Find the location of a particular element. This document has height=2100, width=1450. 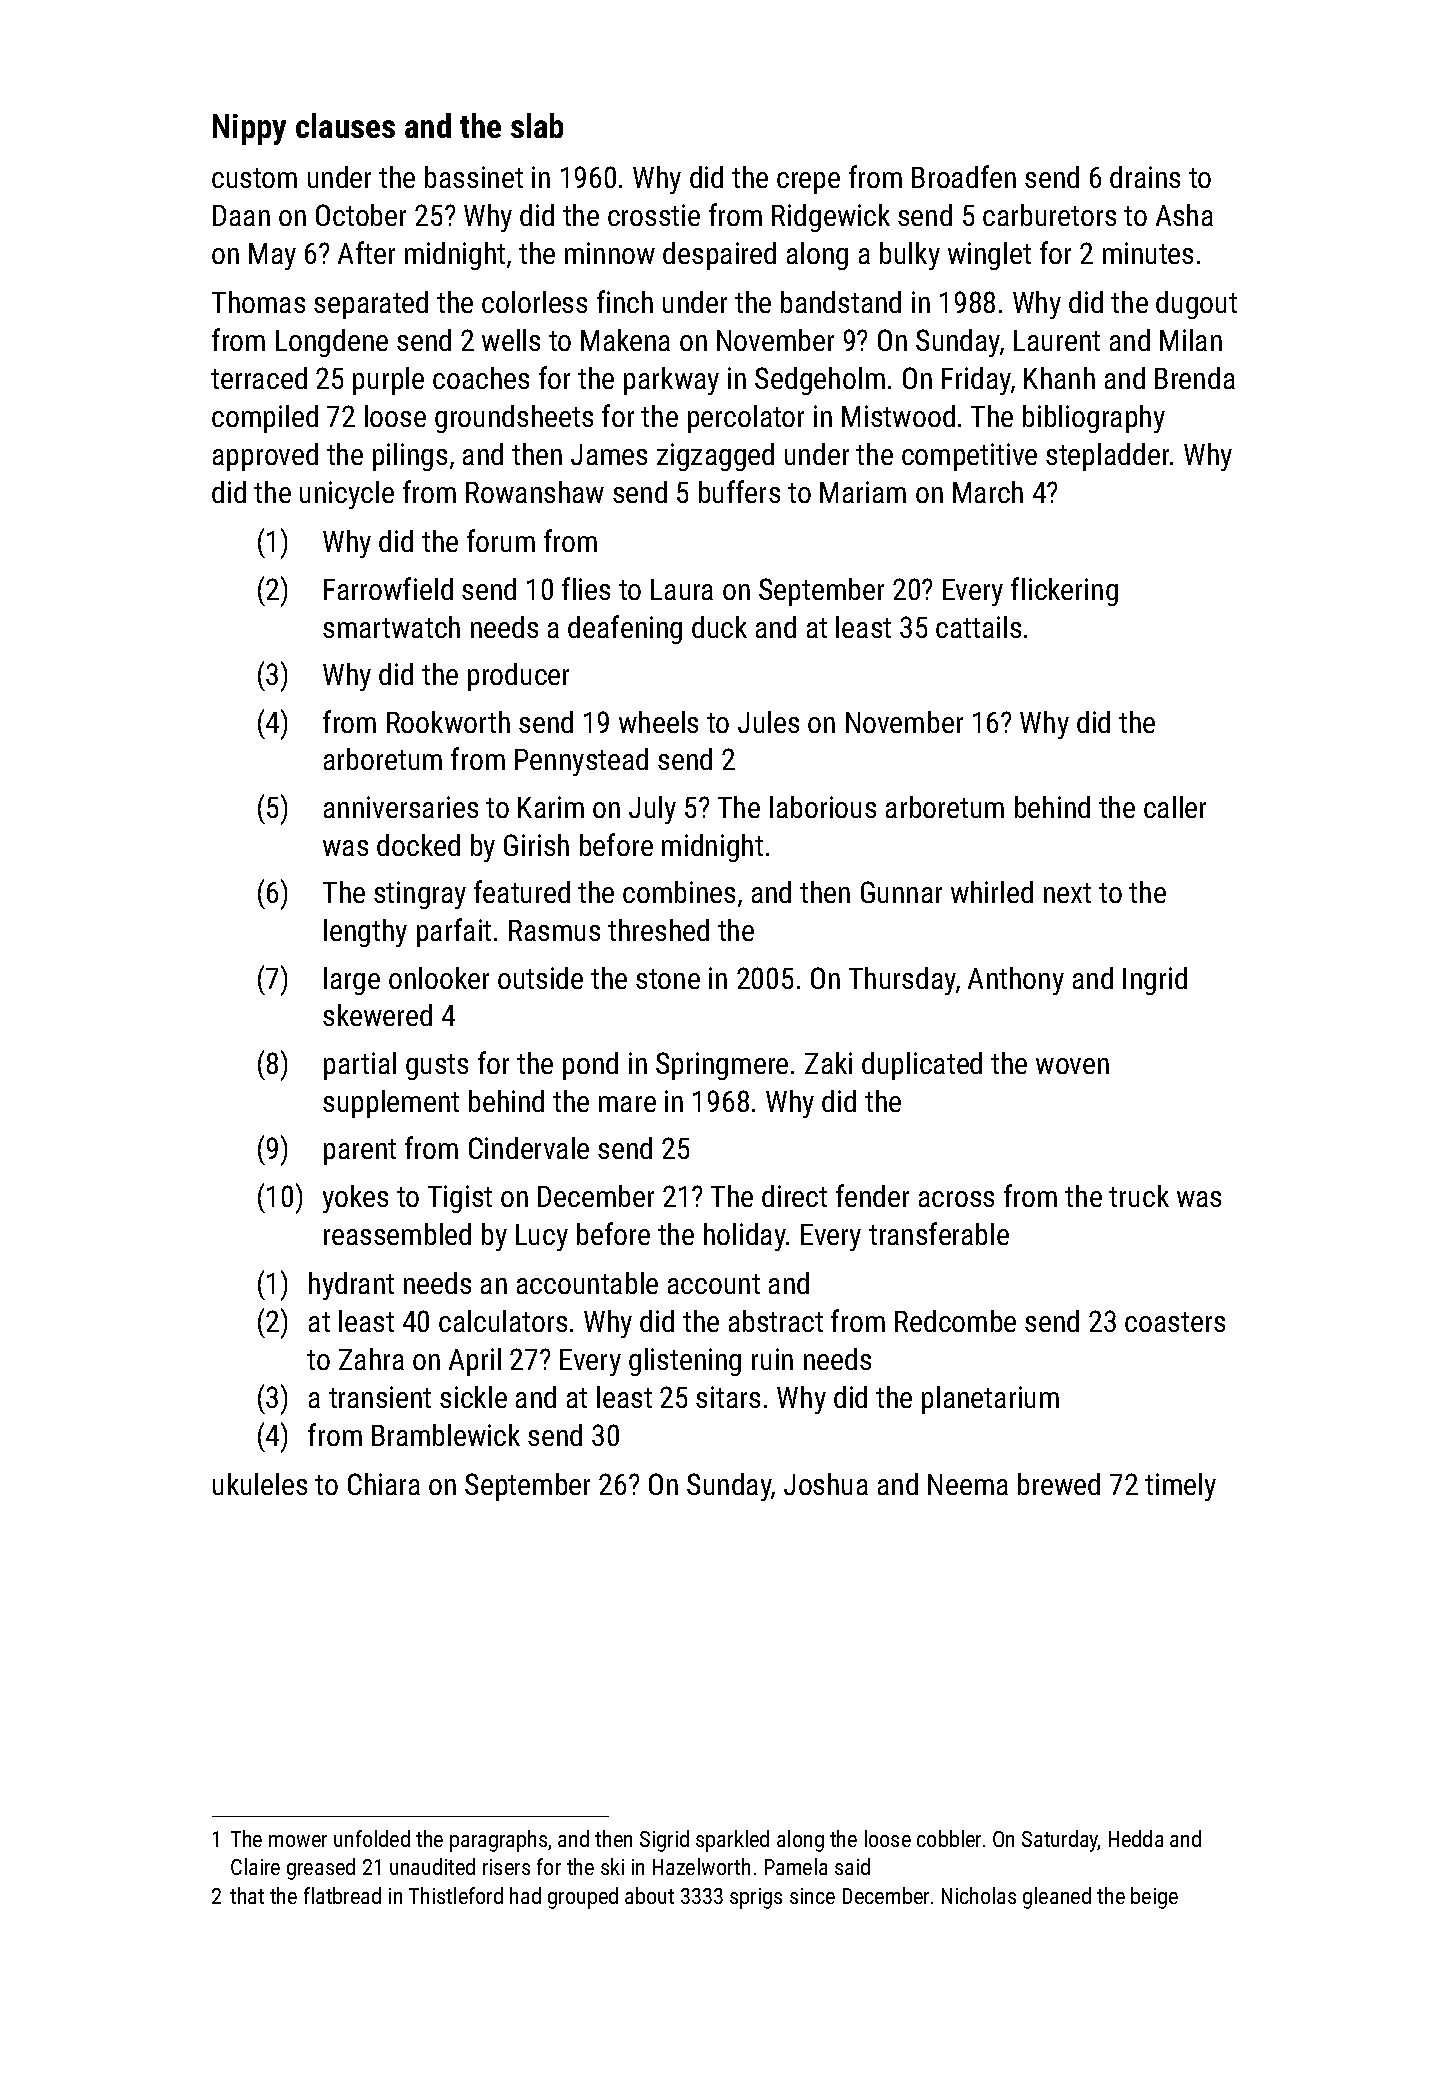

dugout is located at coordinates (1196, 305).
